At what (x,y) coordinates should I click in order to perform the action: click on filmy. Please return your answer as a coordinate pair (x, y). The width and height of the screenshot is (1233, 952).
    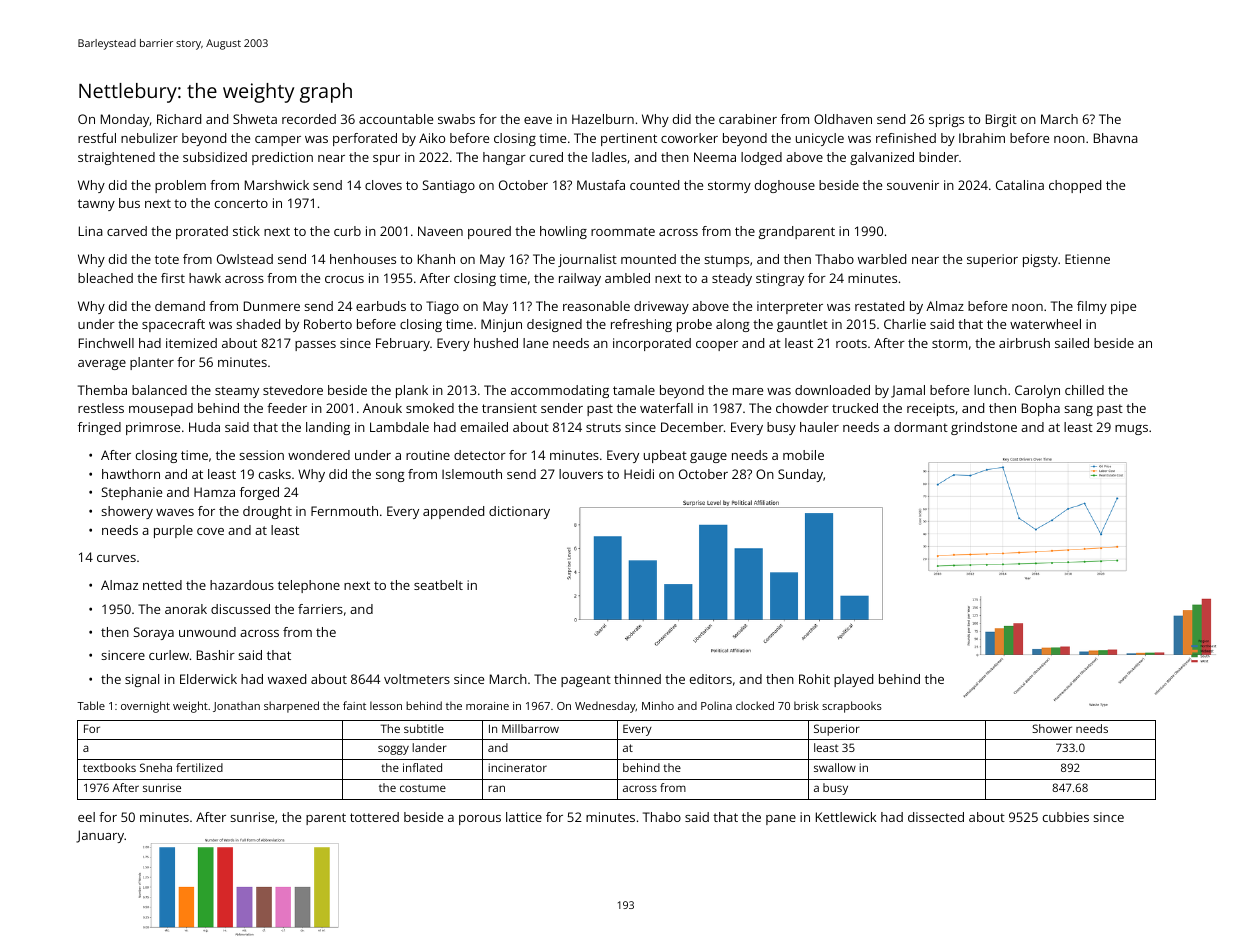
    Looking at the image, I should click on (1092, 307).
